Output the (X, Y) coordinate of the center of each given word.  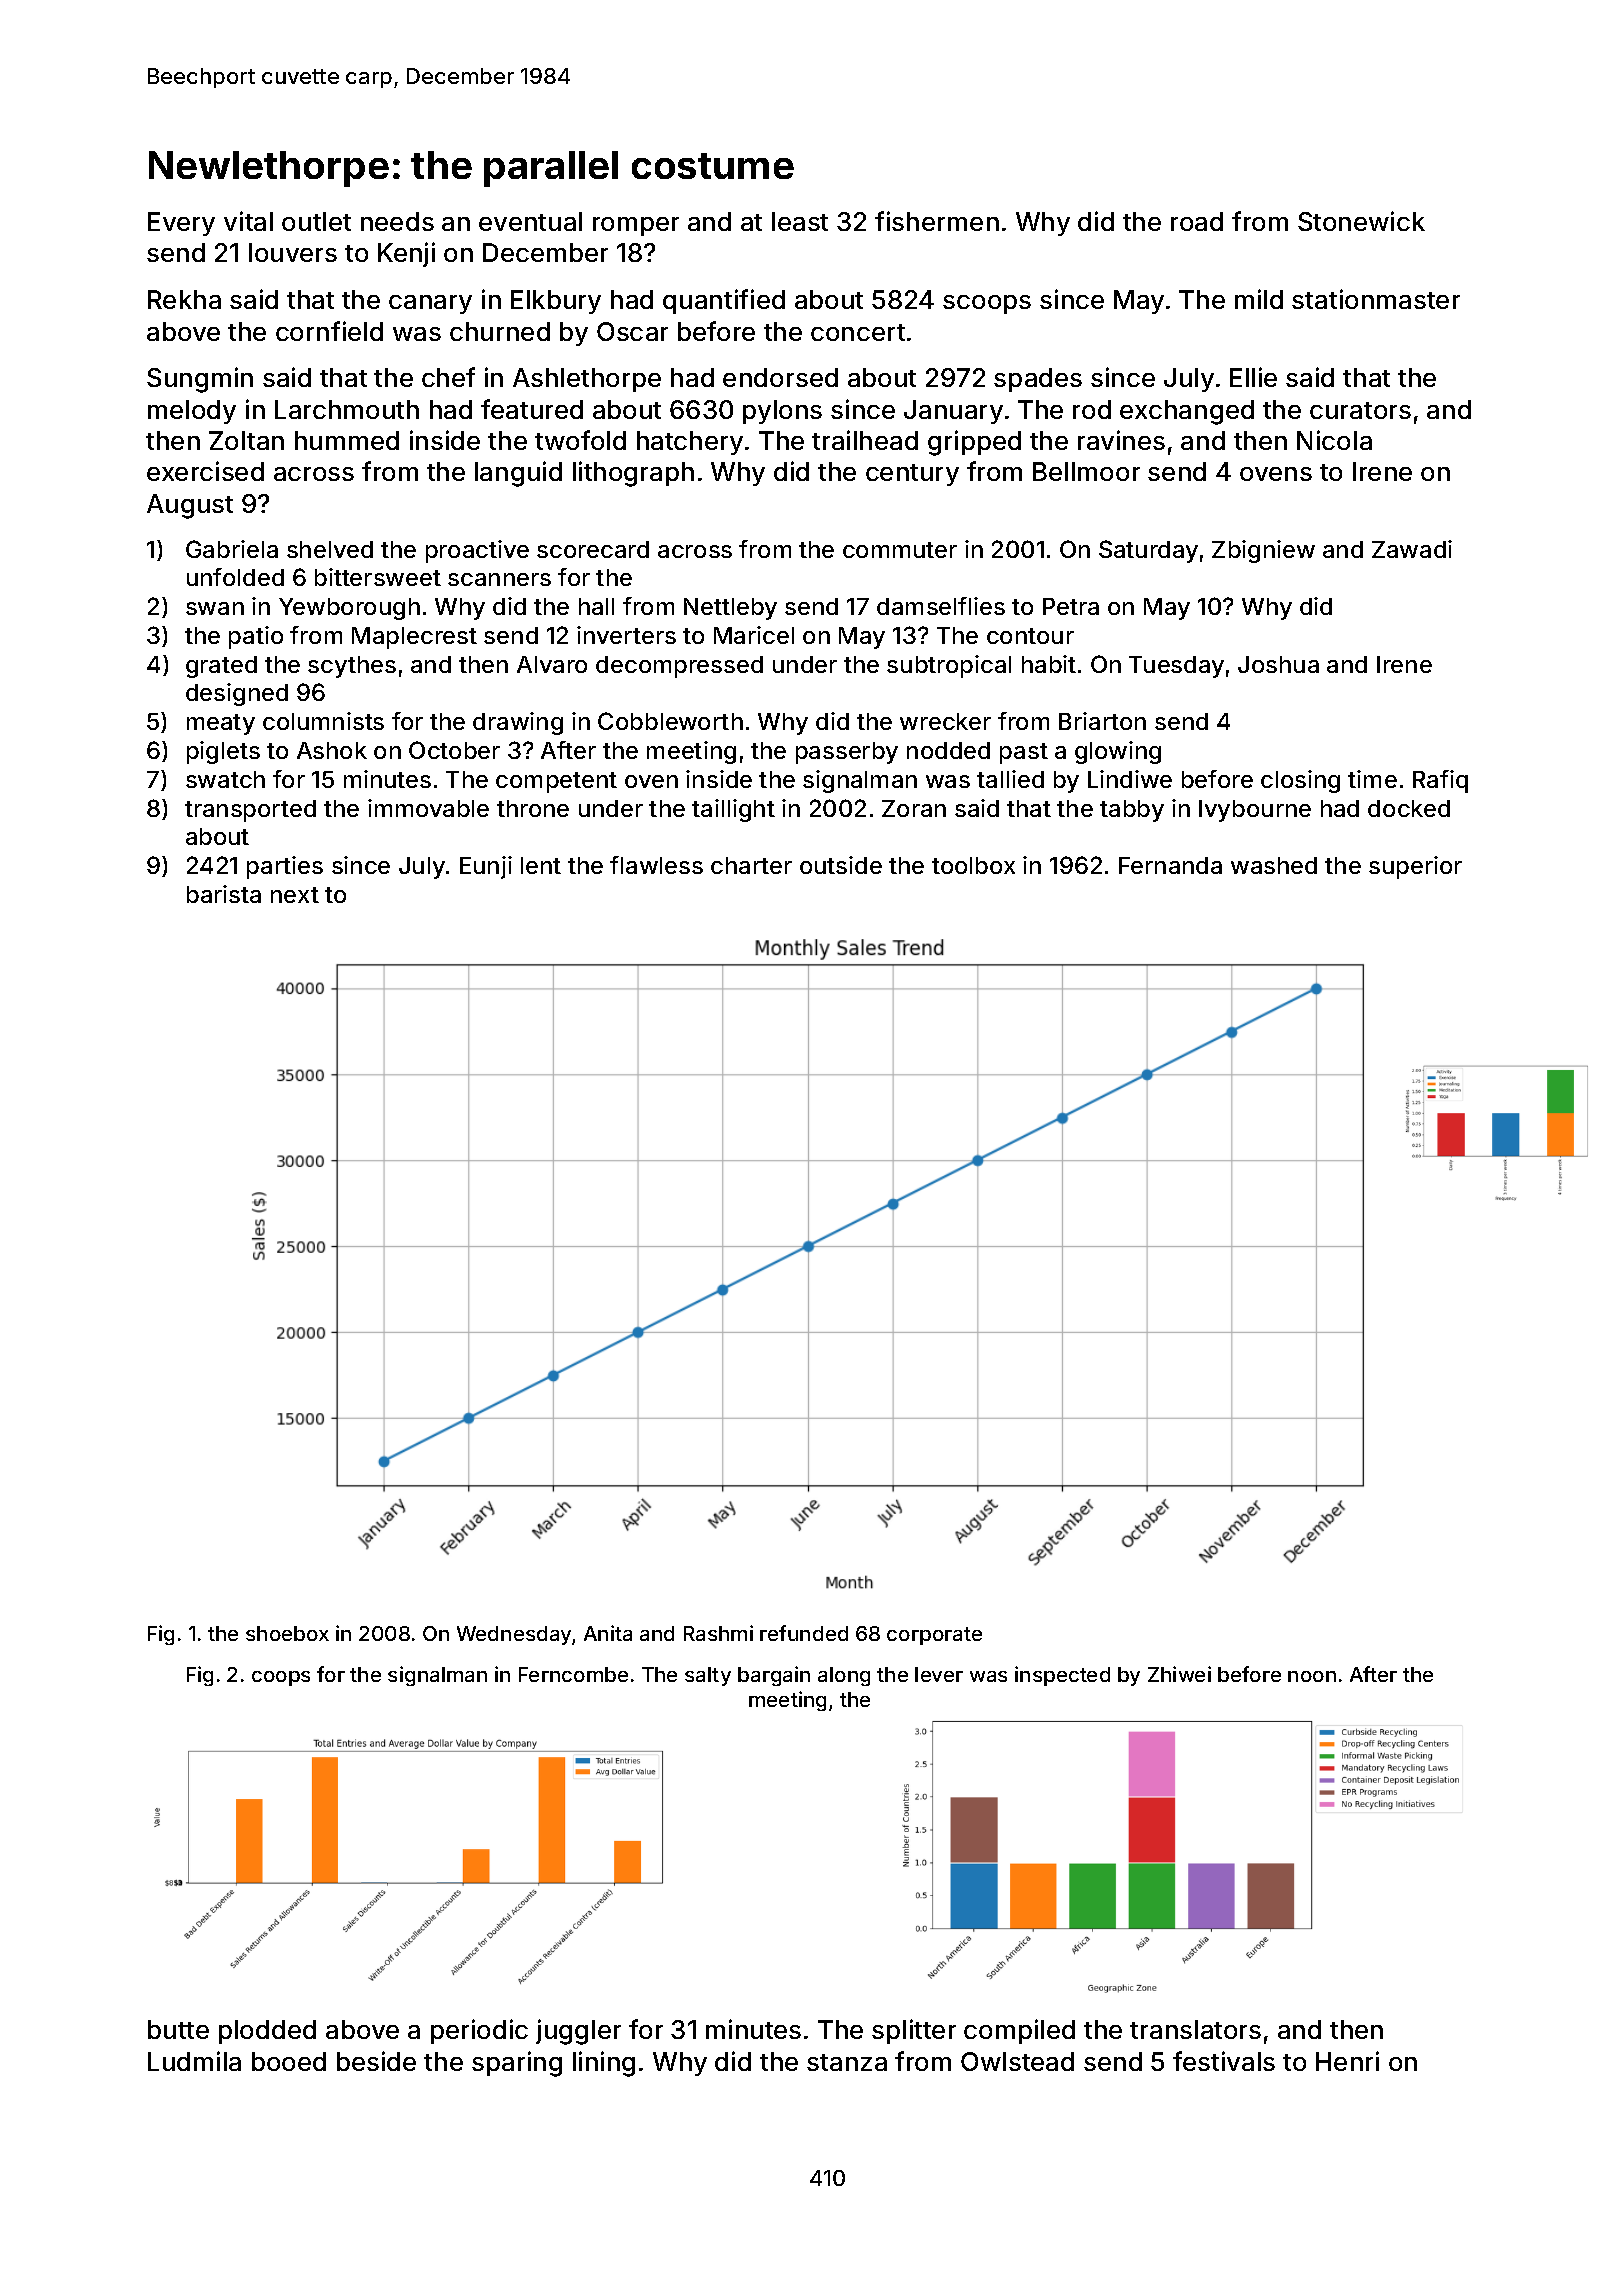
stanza (847, 2062)
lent (541, 865)
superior (1415, 867)
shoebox (287, 1633)
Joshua (1278, 664)
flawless (656, 865)
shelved (330, 549)
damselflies (941, 606)
